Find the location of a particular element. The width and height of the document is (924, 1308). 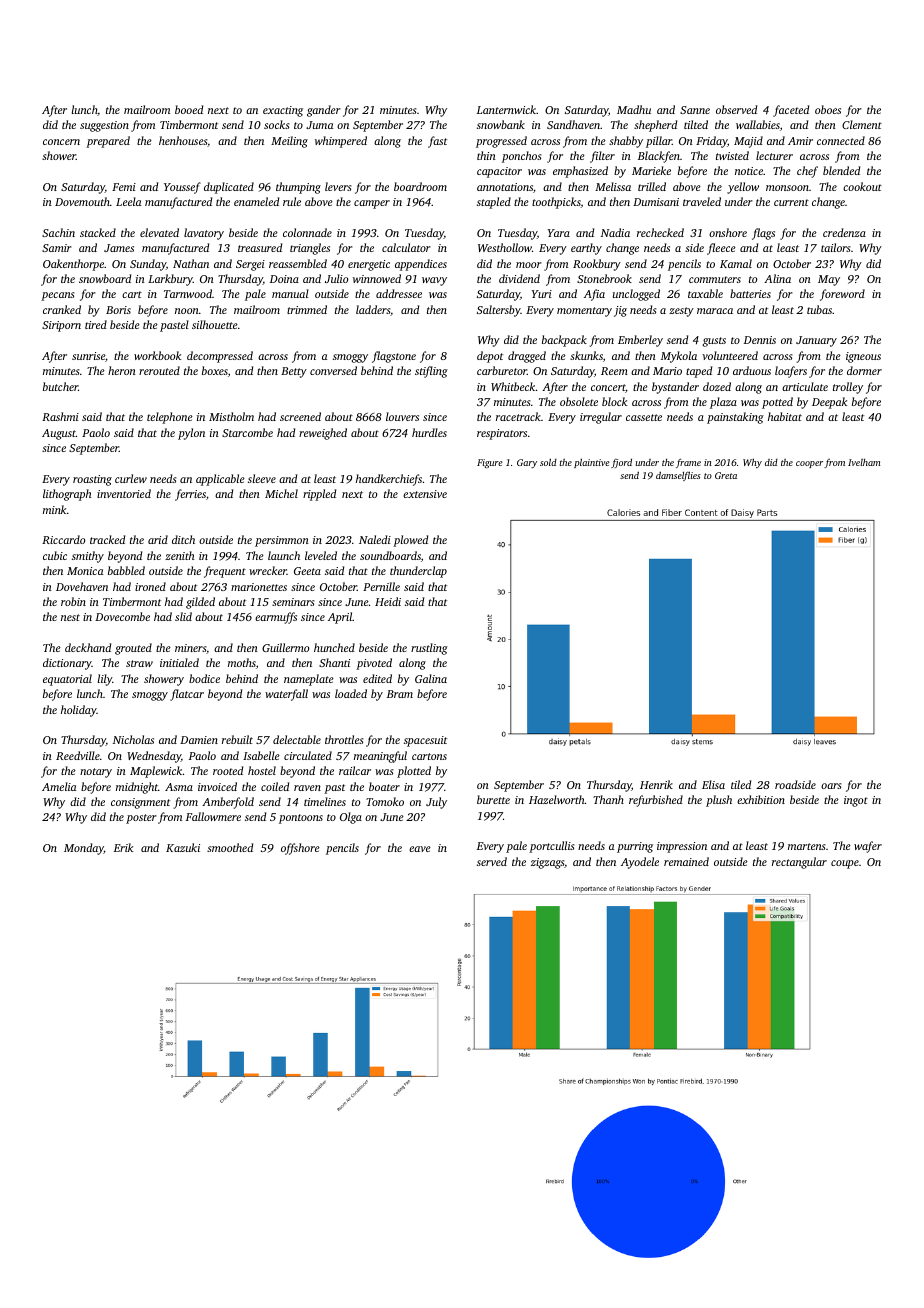

chef is located at coordinates (807, 172).
